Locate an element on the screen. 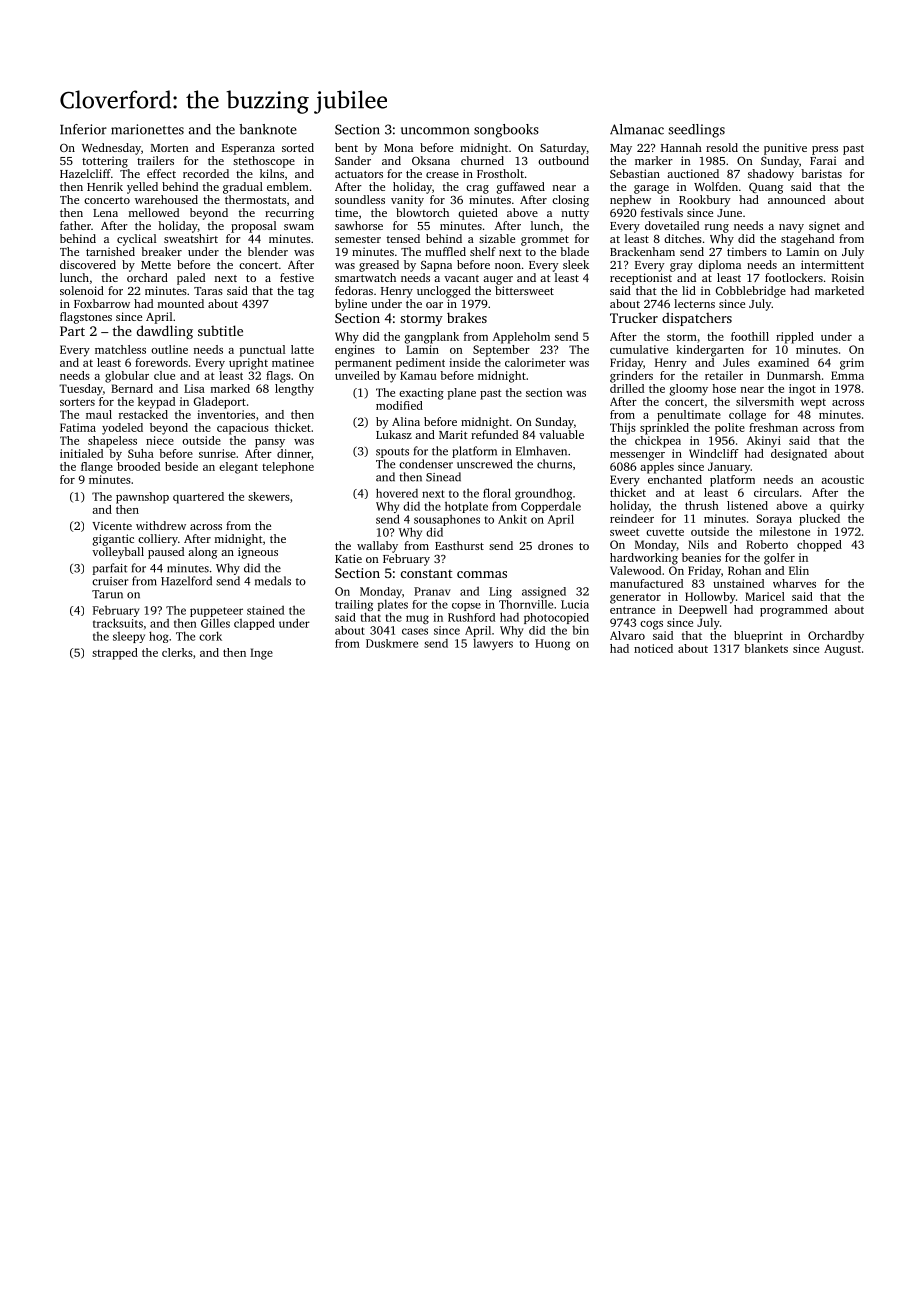  songbooks is located at coordinates (506, 131).
